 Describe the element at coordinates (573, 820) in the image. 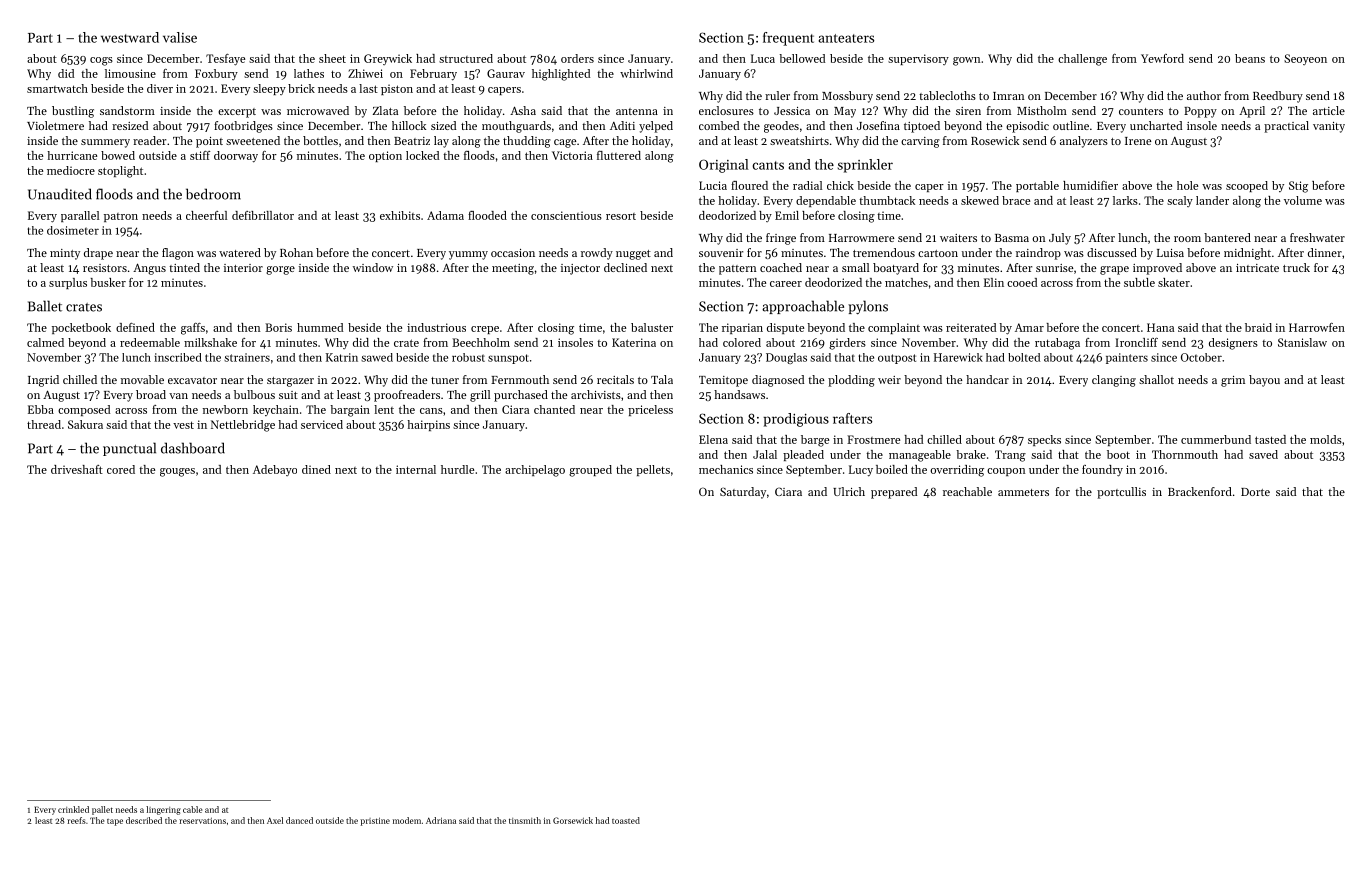

I see `Gorsewick` at that location.
